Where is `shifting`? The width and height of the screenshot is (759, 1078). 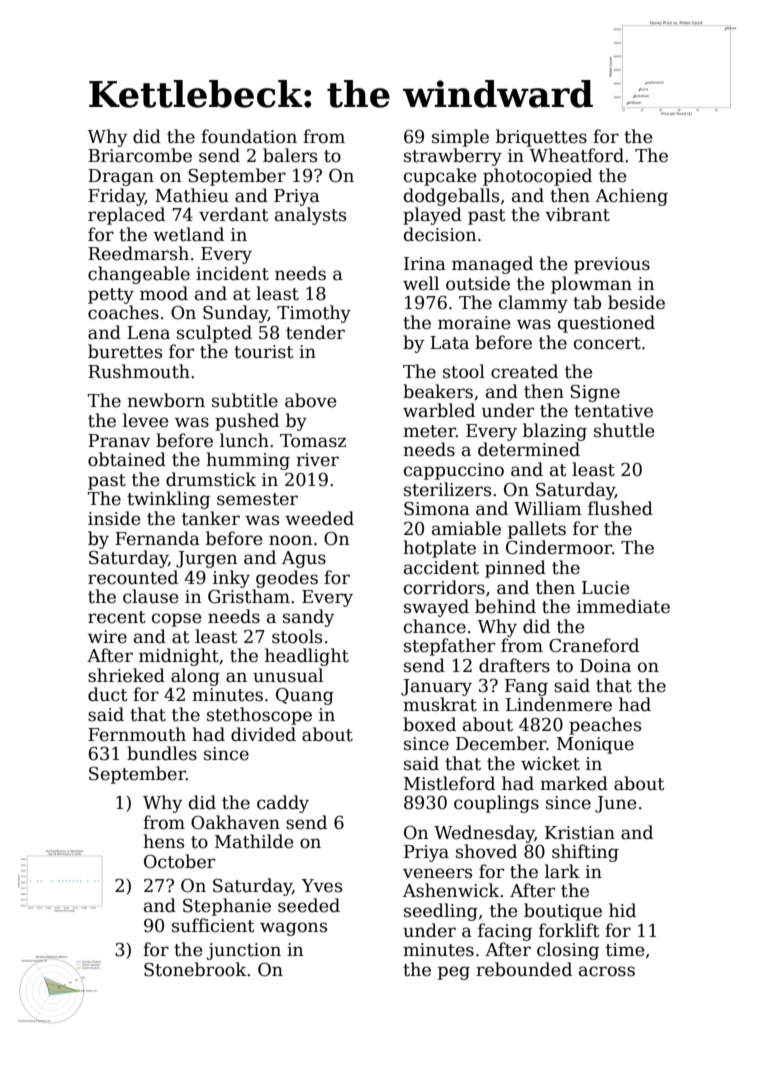 shifting is located at coordinates (585, 853).
